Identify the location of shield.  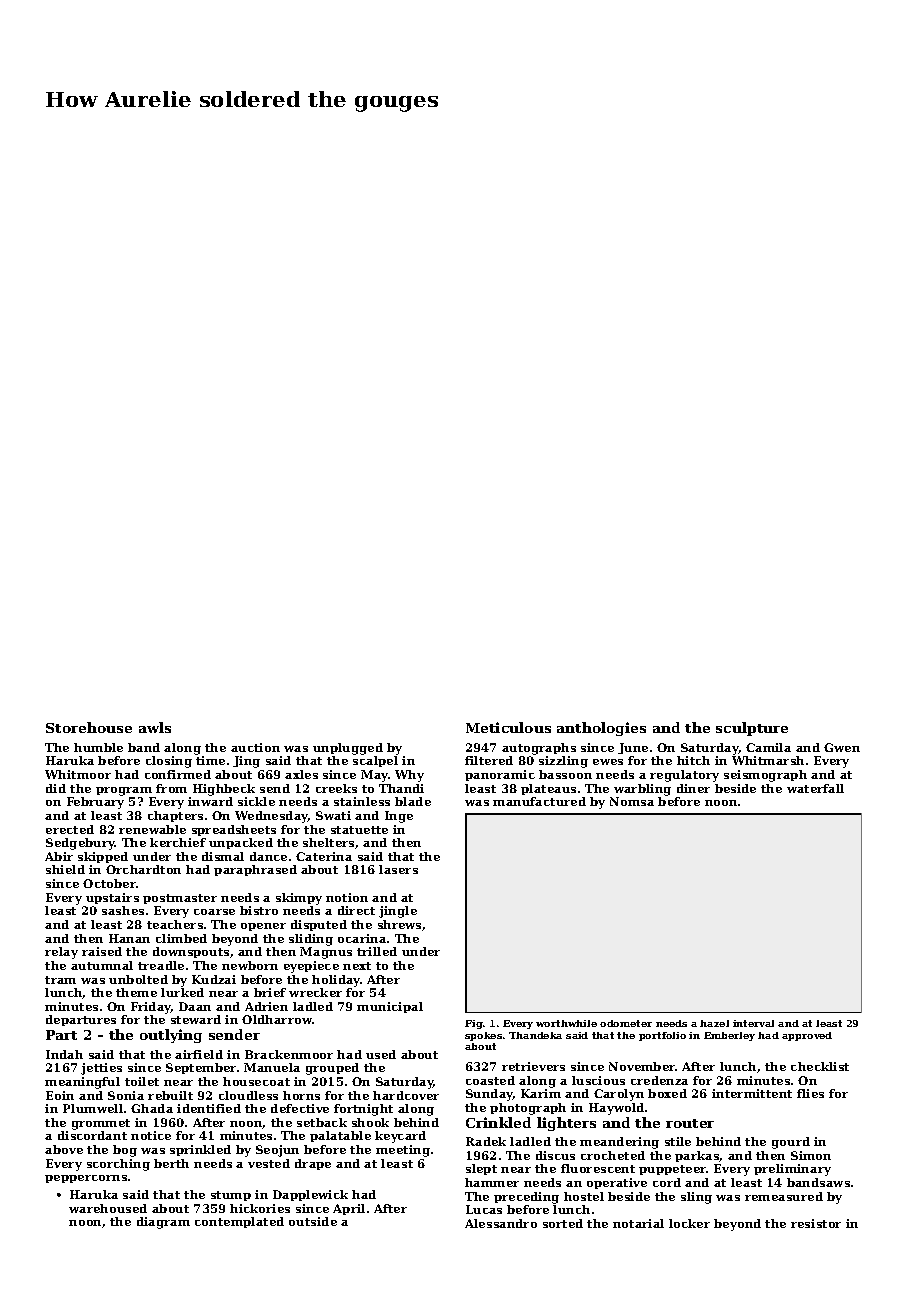
(65, 869).
